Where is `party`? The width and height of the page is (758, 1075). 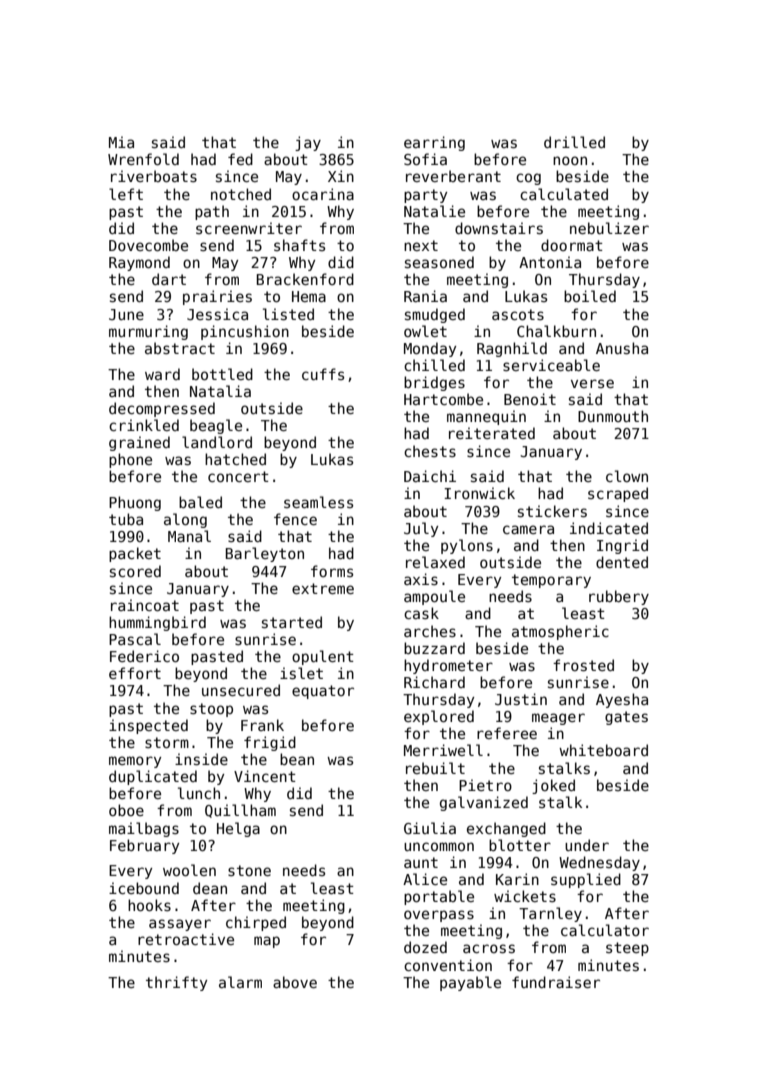
party is located at coordinates (425, 196).
